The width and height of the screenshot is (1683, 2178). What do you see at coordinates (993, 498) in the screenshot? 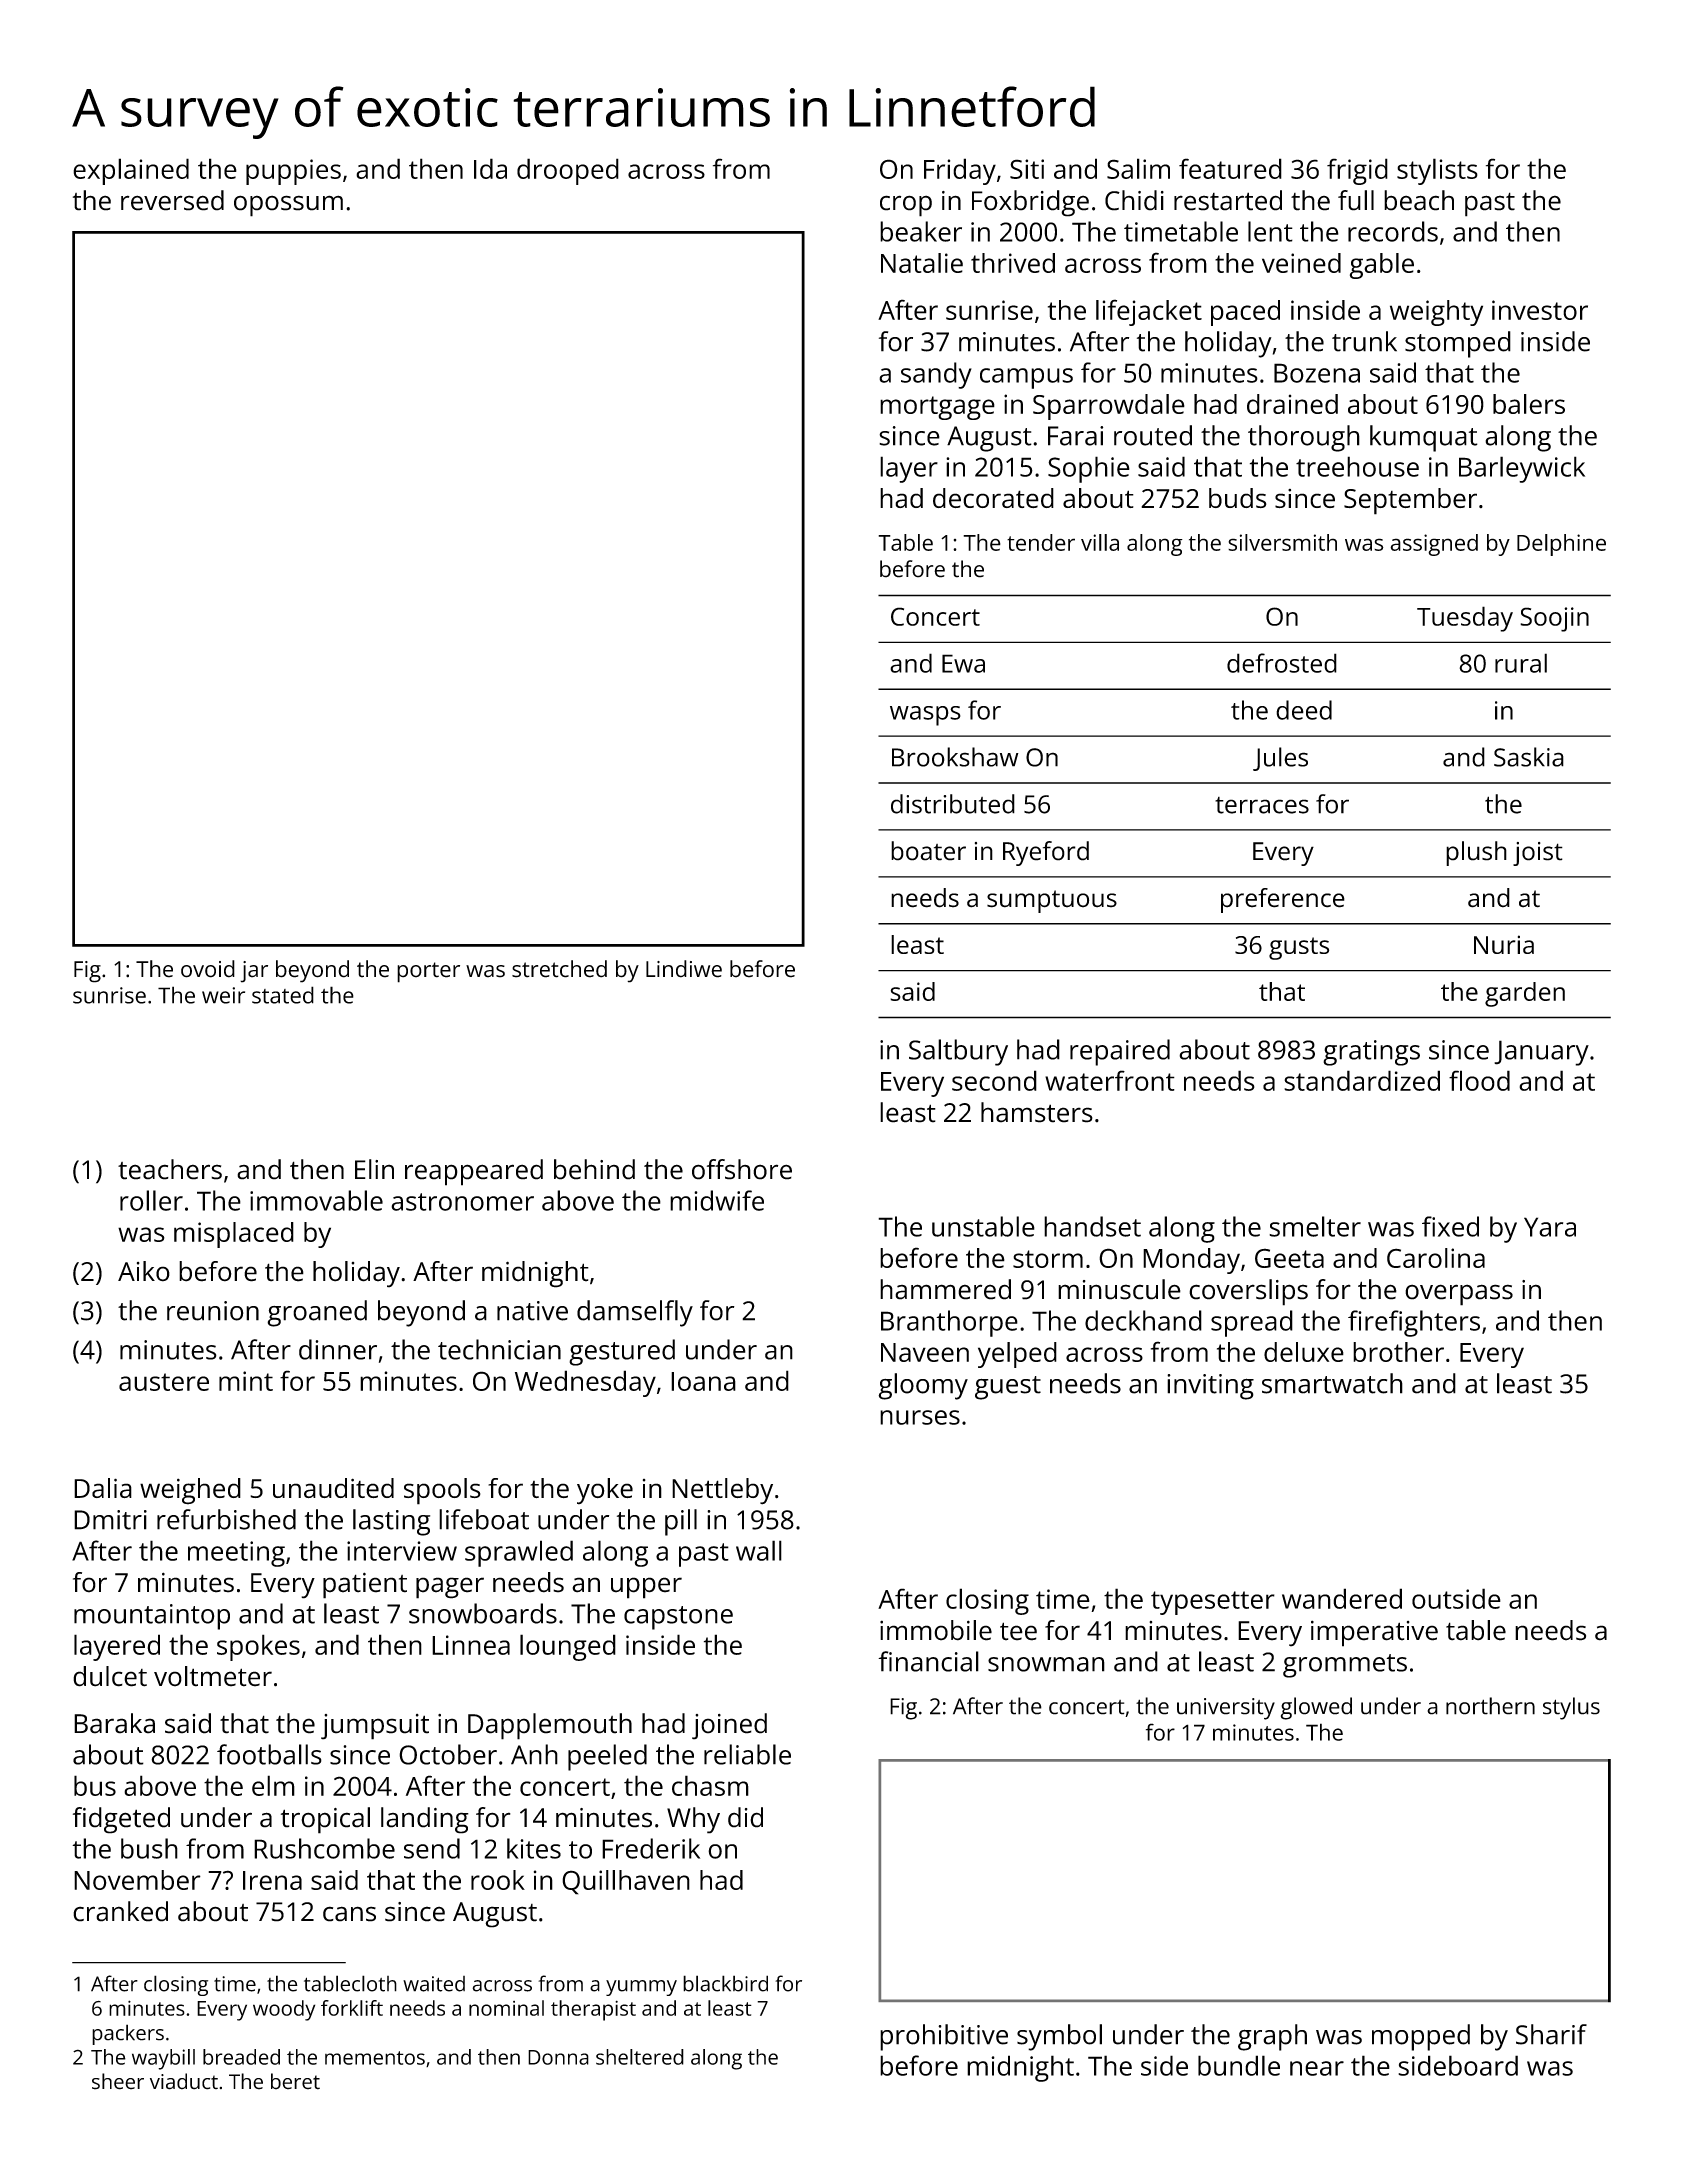
I see `decorated` at bounding box center [993, 498].
